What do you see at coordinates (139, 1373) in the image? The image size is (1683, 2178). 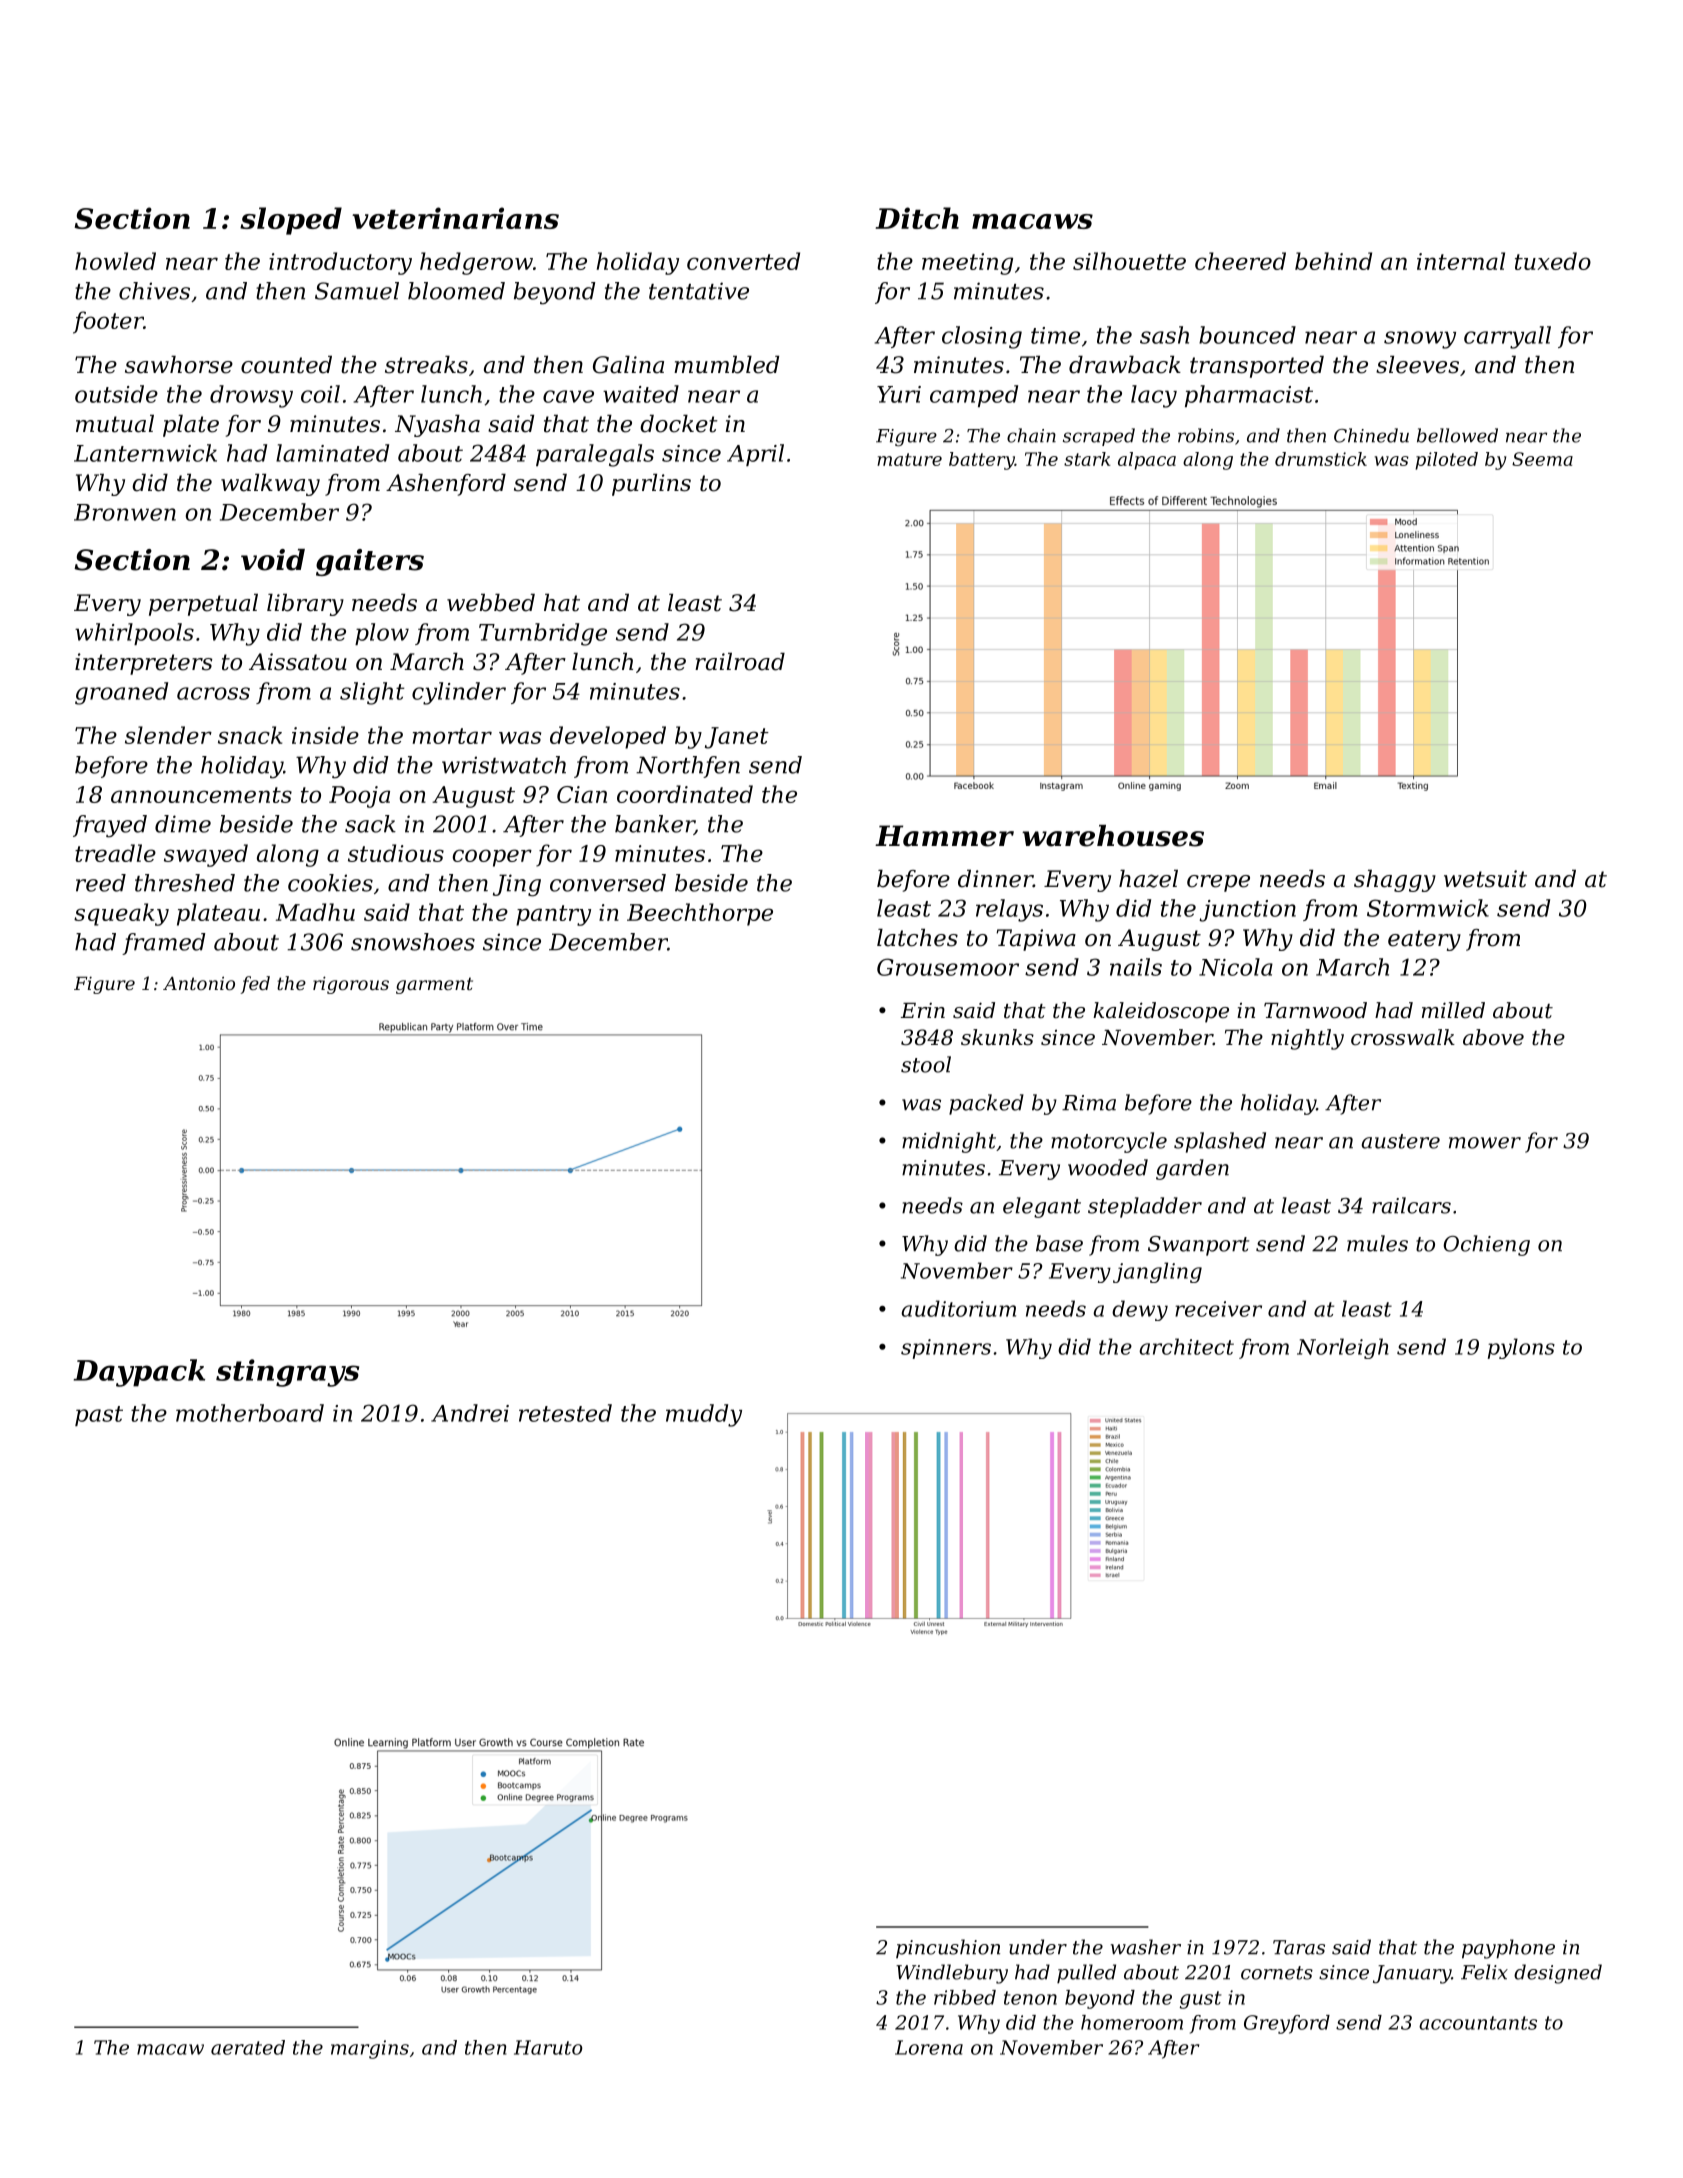 I see `Daypack` at bounding box center [139, 1373].
